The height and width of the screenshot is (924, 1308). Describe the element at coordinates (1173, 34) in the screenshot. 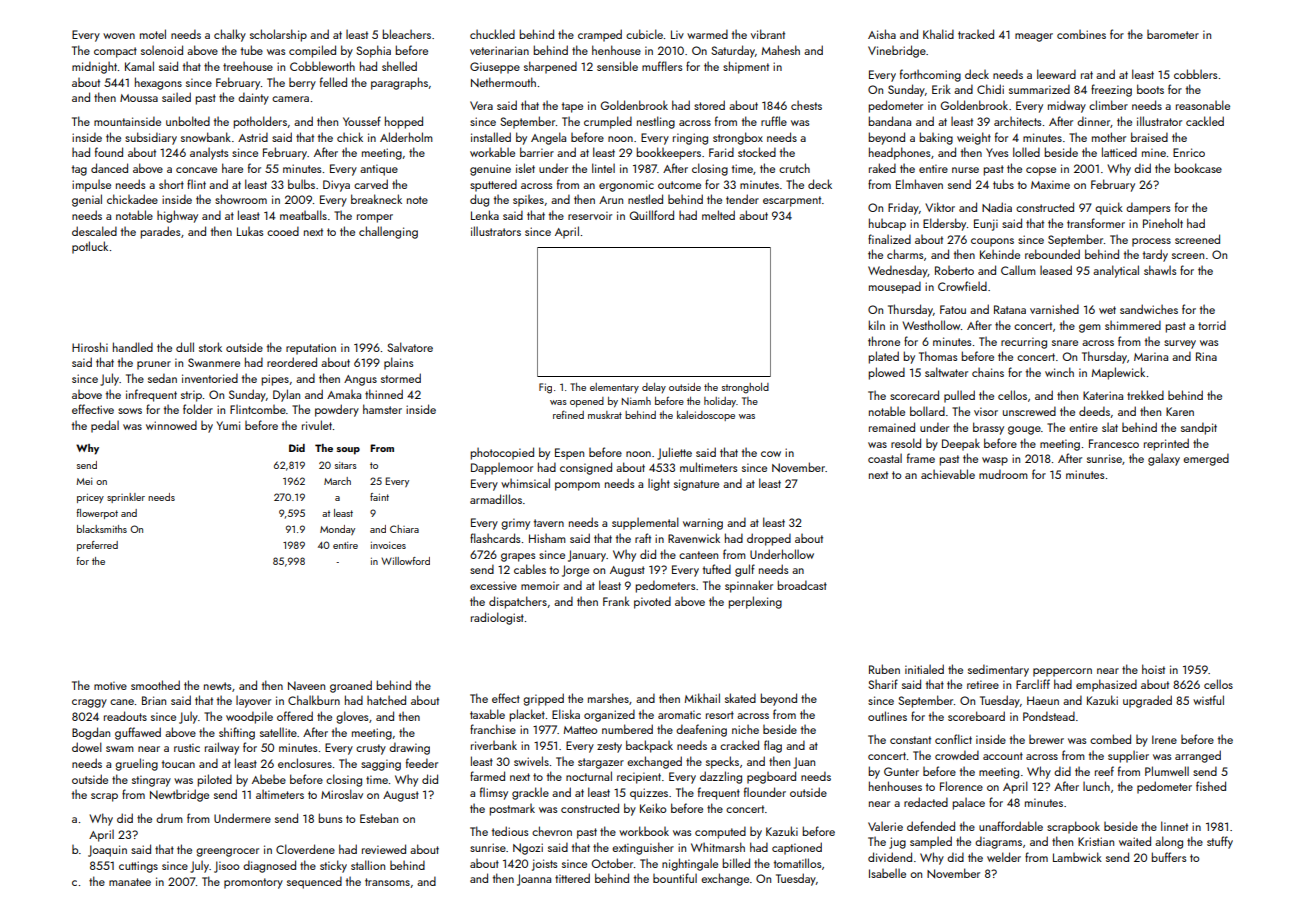

I see `barometer` at that location.
